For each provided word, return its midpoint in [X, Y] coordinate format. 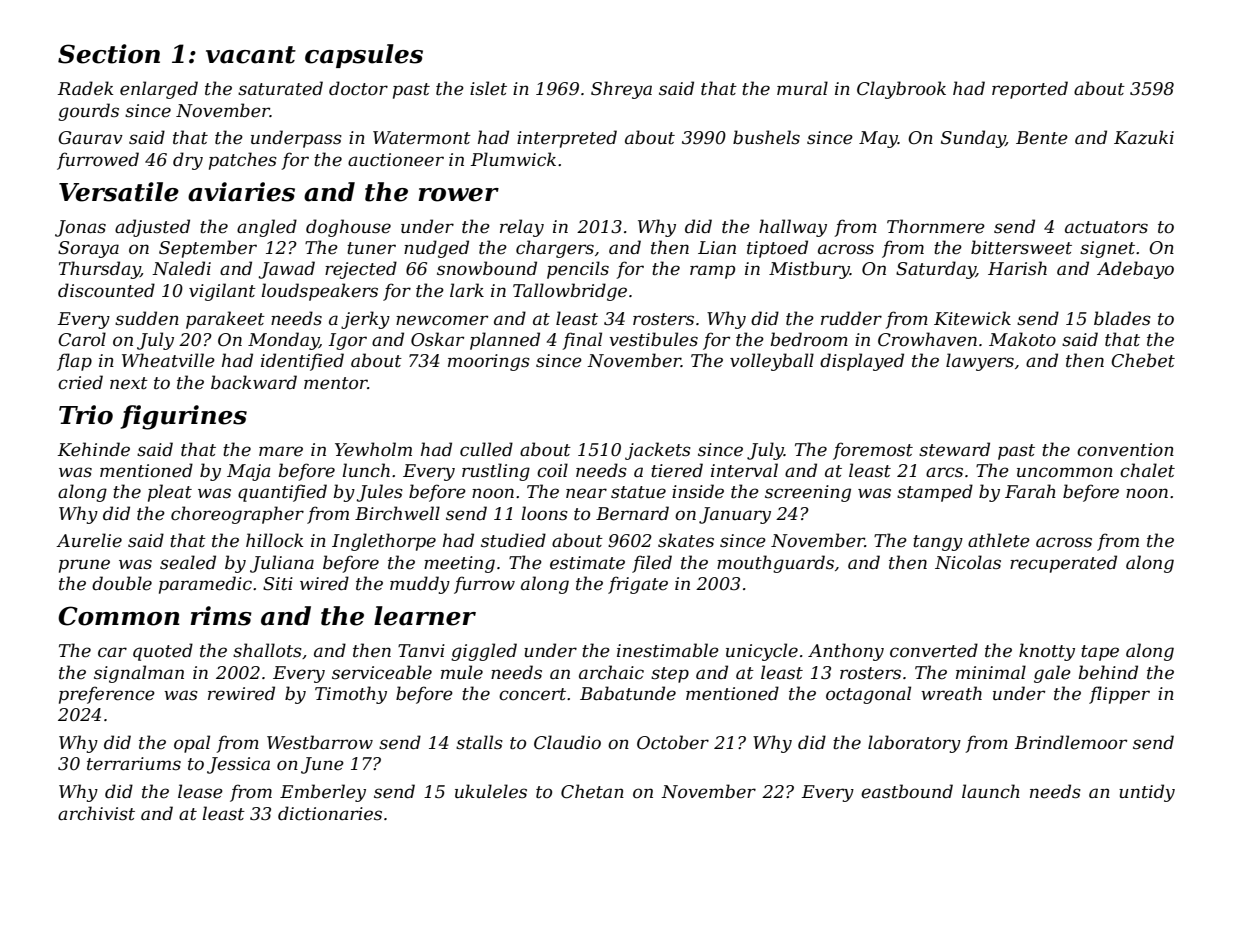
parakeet [225, 320]
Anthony [846, 652]
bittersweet [1021, 247]
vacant [251, 55]
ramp [712, 272]
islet [488, 88]
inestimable [668, 650]
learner [425, 616]
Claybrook [901, 90]
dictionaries [330, 813]
